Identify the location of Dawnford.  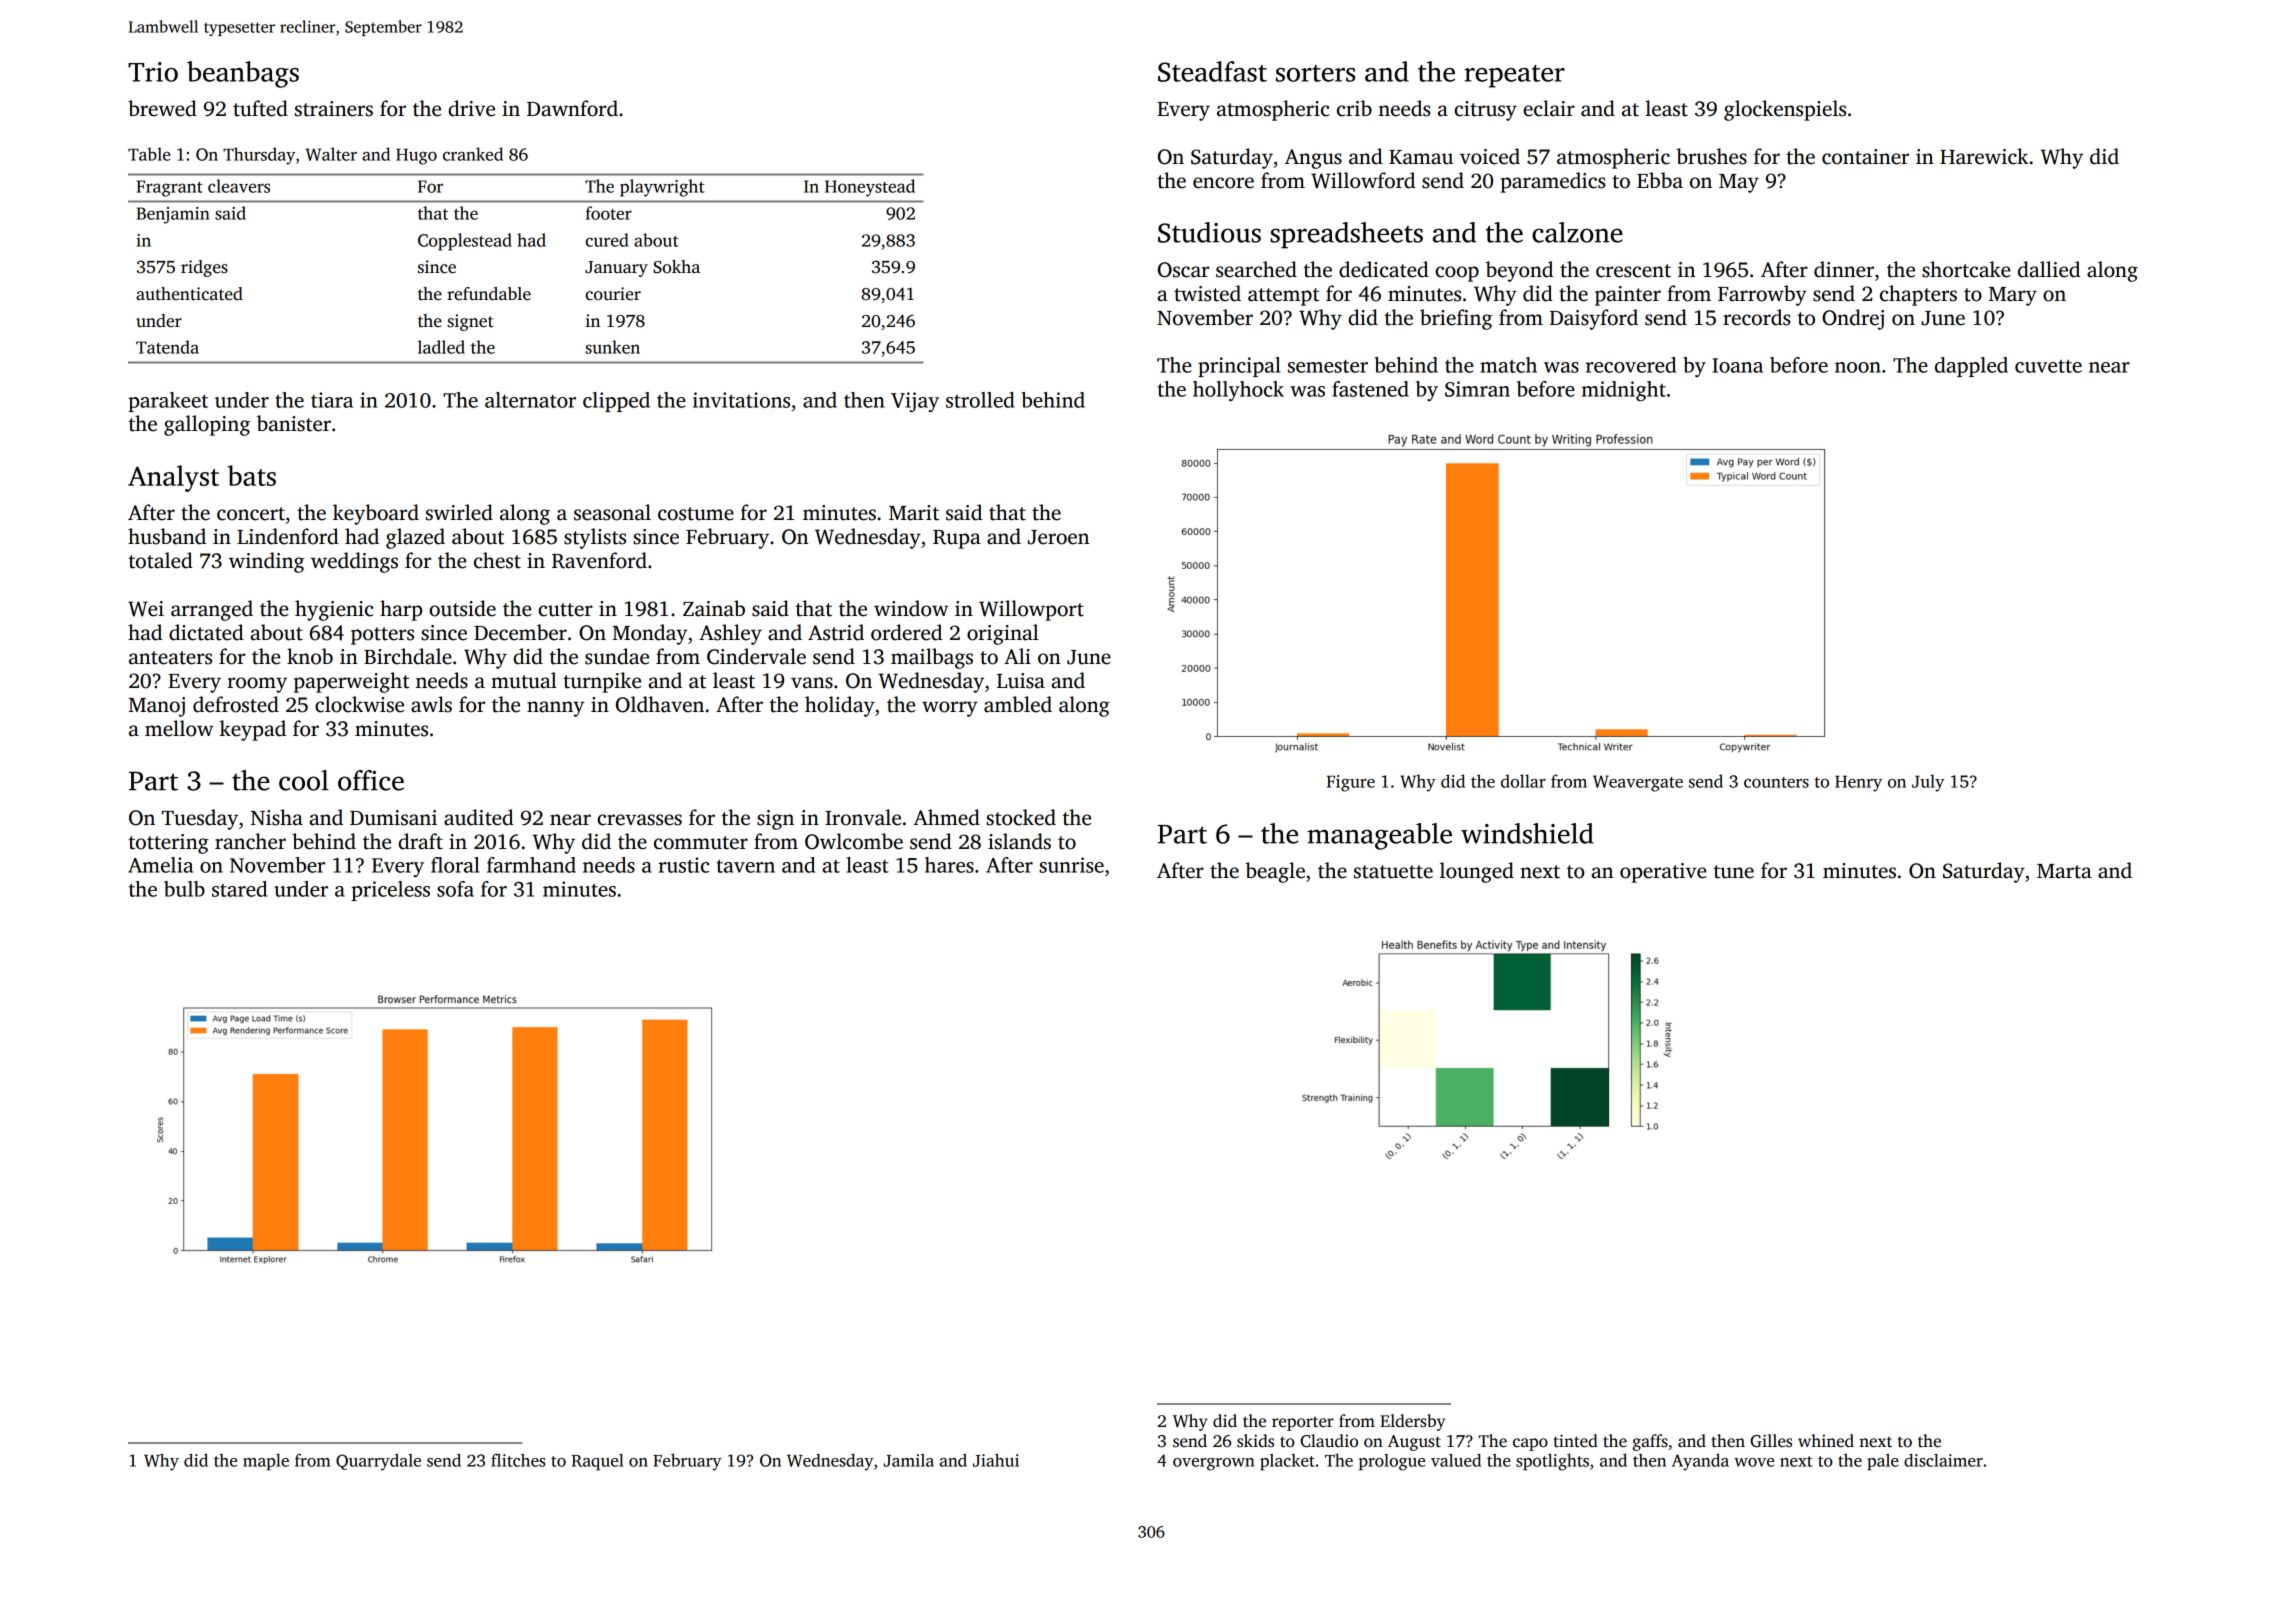
(572, 108).
